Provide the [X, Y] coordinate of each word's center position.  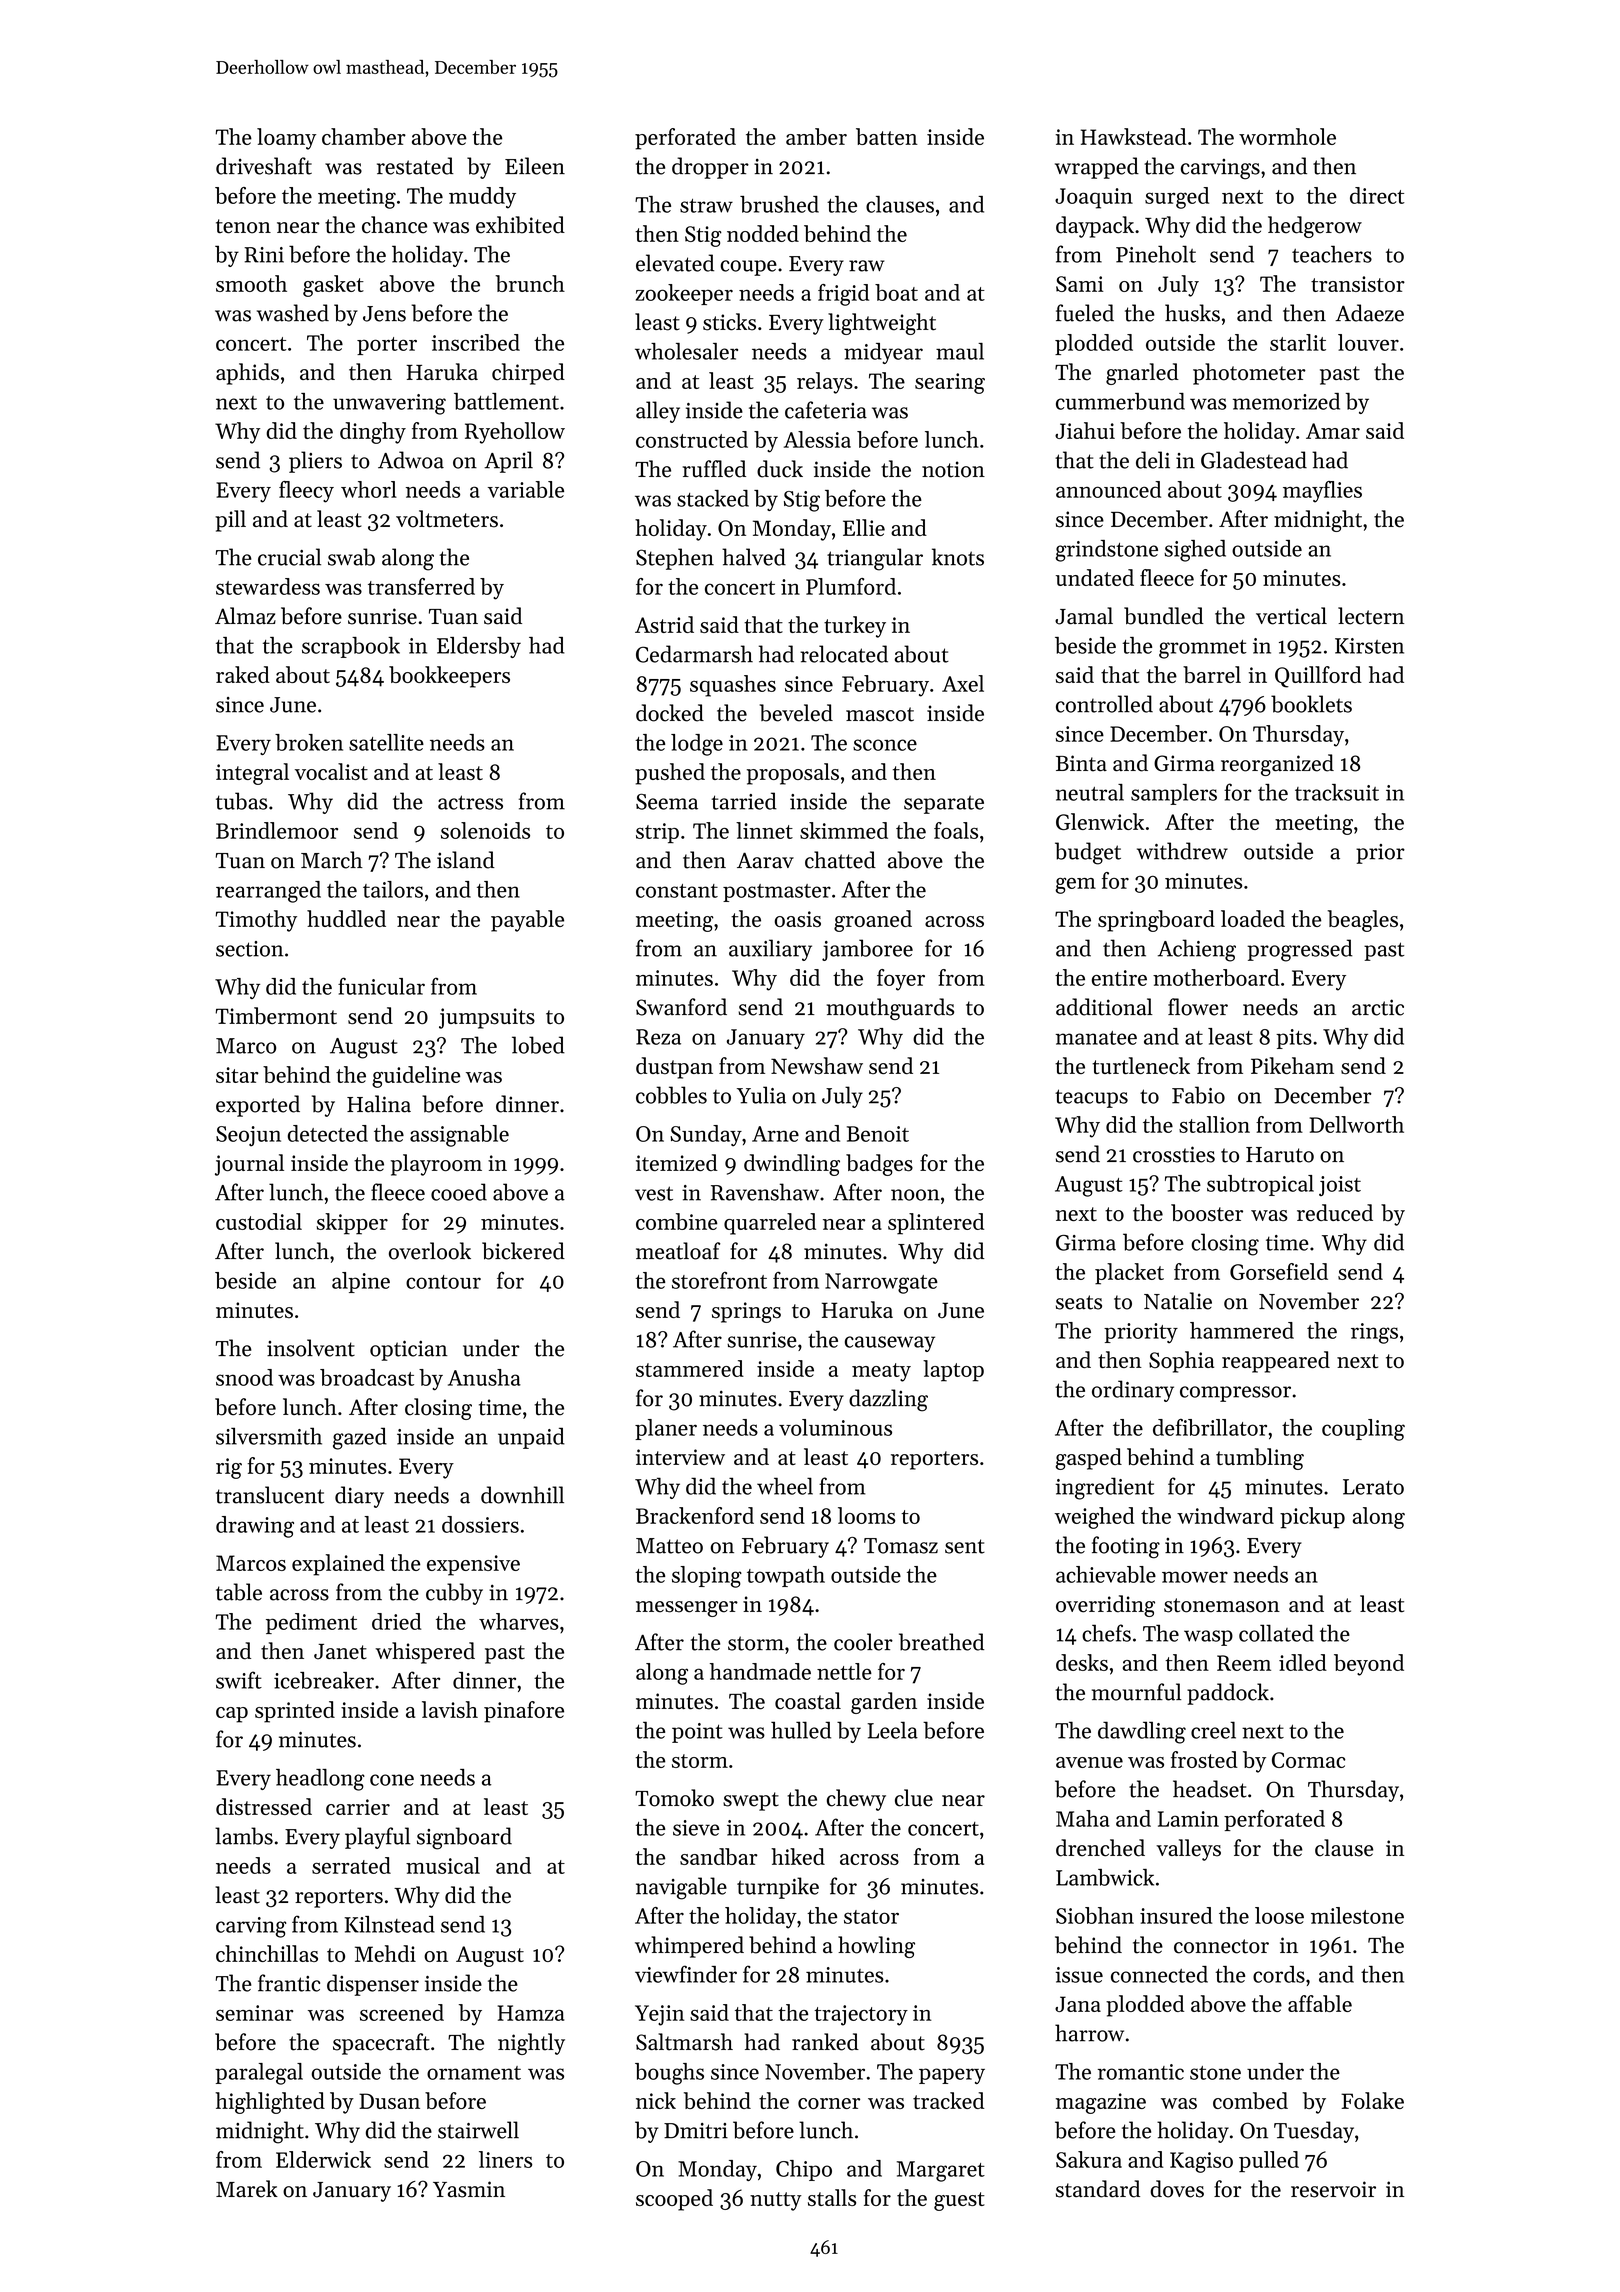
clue [914, 1798]
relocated [844, 654]
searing [950, 383]
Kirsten [1369, 646]
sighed [1195, 551]
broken [309, 742]
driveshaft [264, 166]
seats [1079, 1302]
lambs [244, 1836]
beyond [1369, 1665]
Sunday [706, 1135]
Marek [247, 2189]
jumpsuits [487, 1018]
